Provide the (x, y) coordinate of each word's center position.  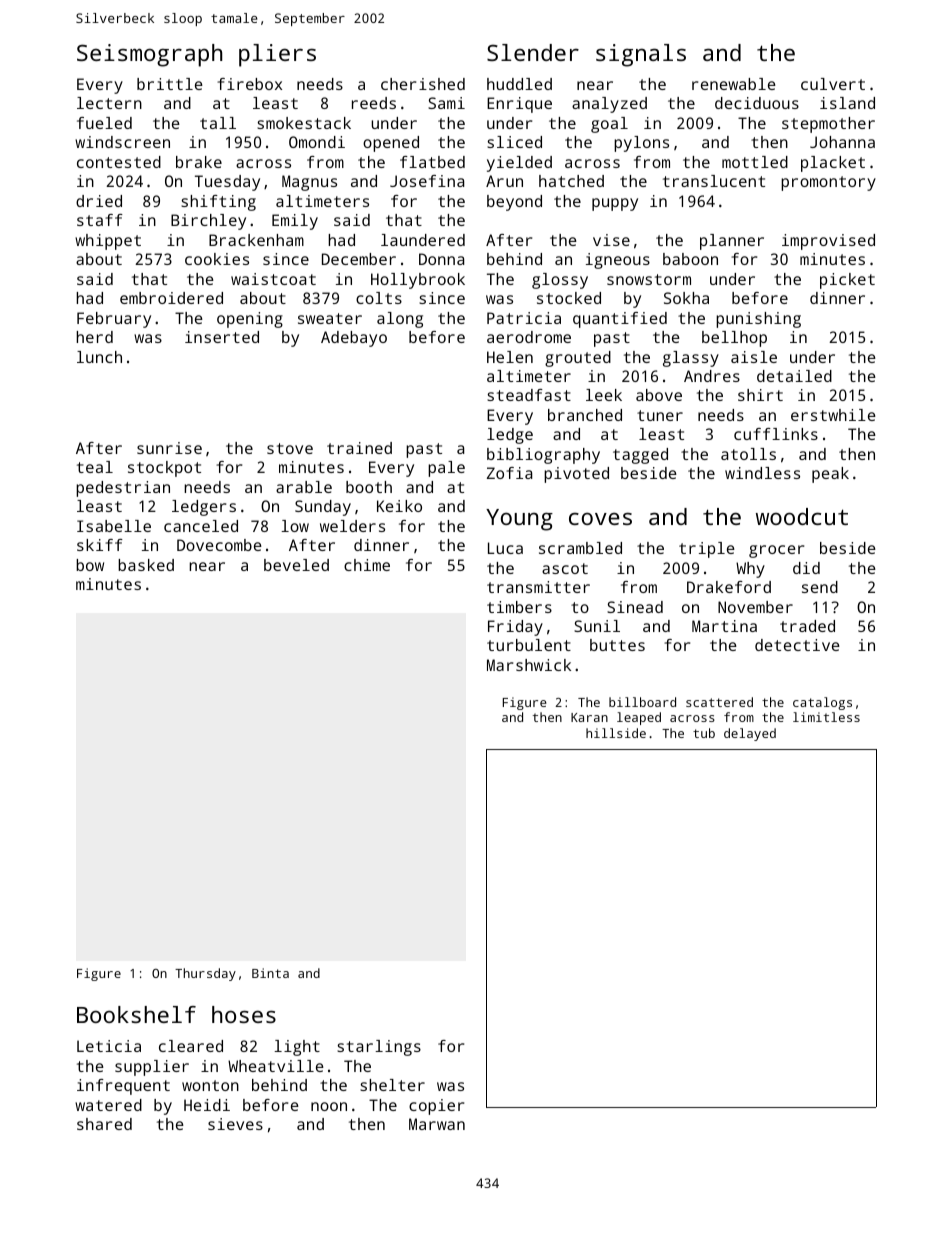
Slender (533, 52)
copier (436, 1107)
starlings (379, 1048)
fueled (104, 123)
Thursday (205, 974)
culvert (833, 84)
